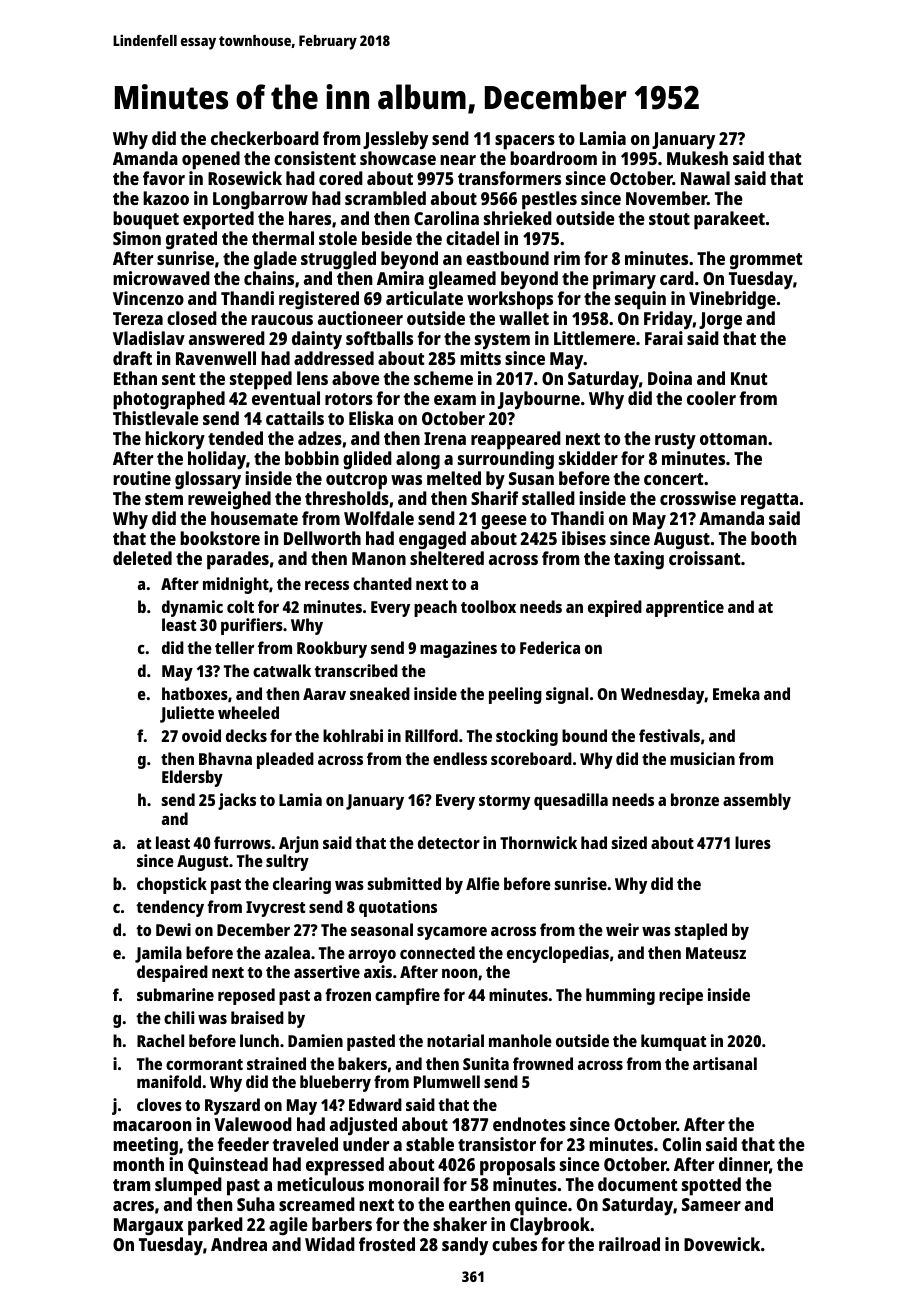 Image resolution: width=924 pixels, height=1308 pixels. I want to click on concert, so click(674, 479).
